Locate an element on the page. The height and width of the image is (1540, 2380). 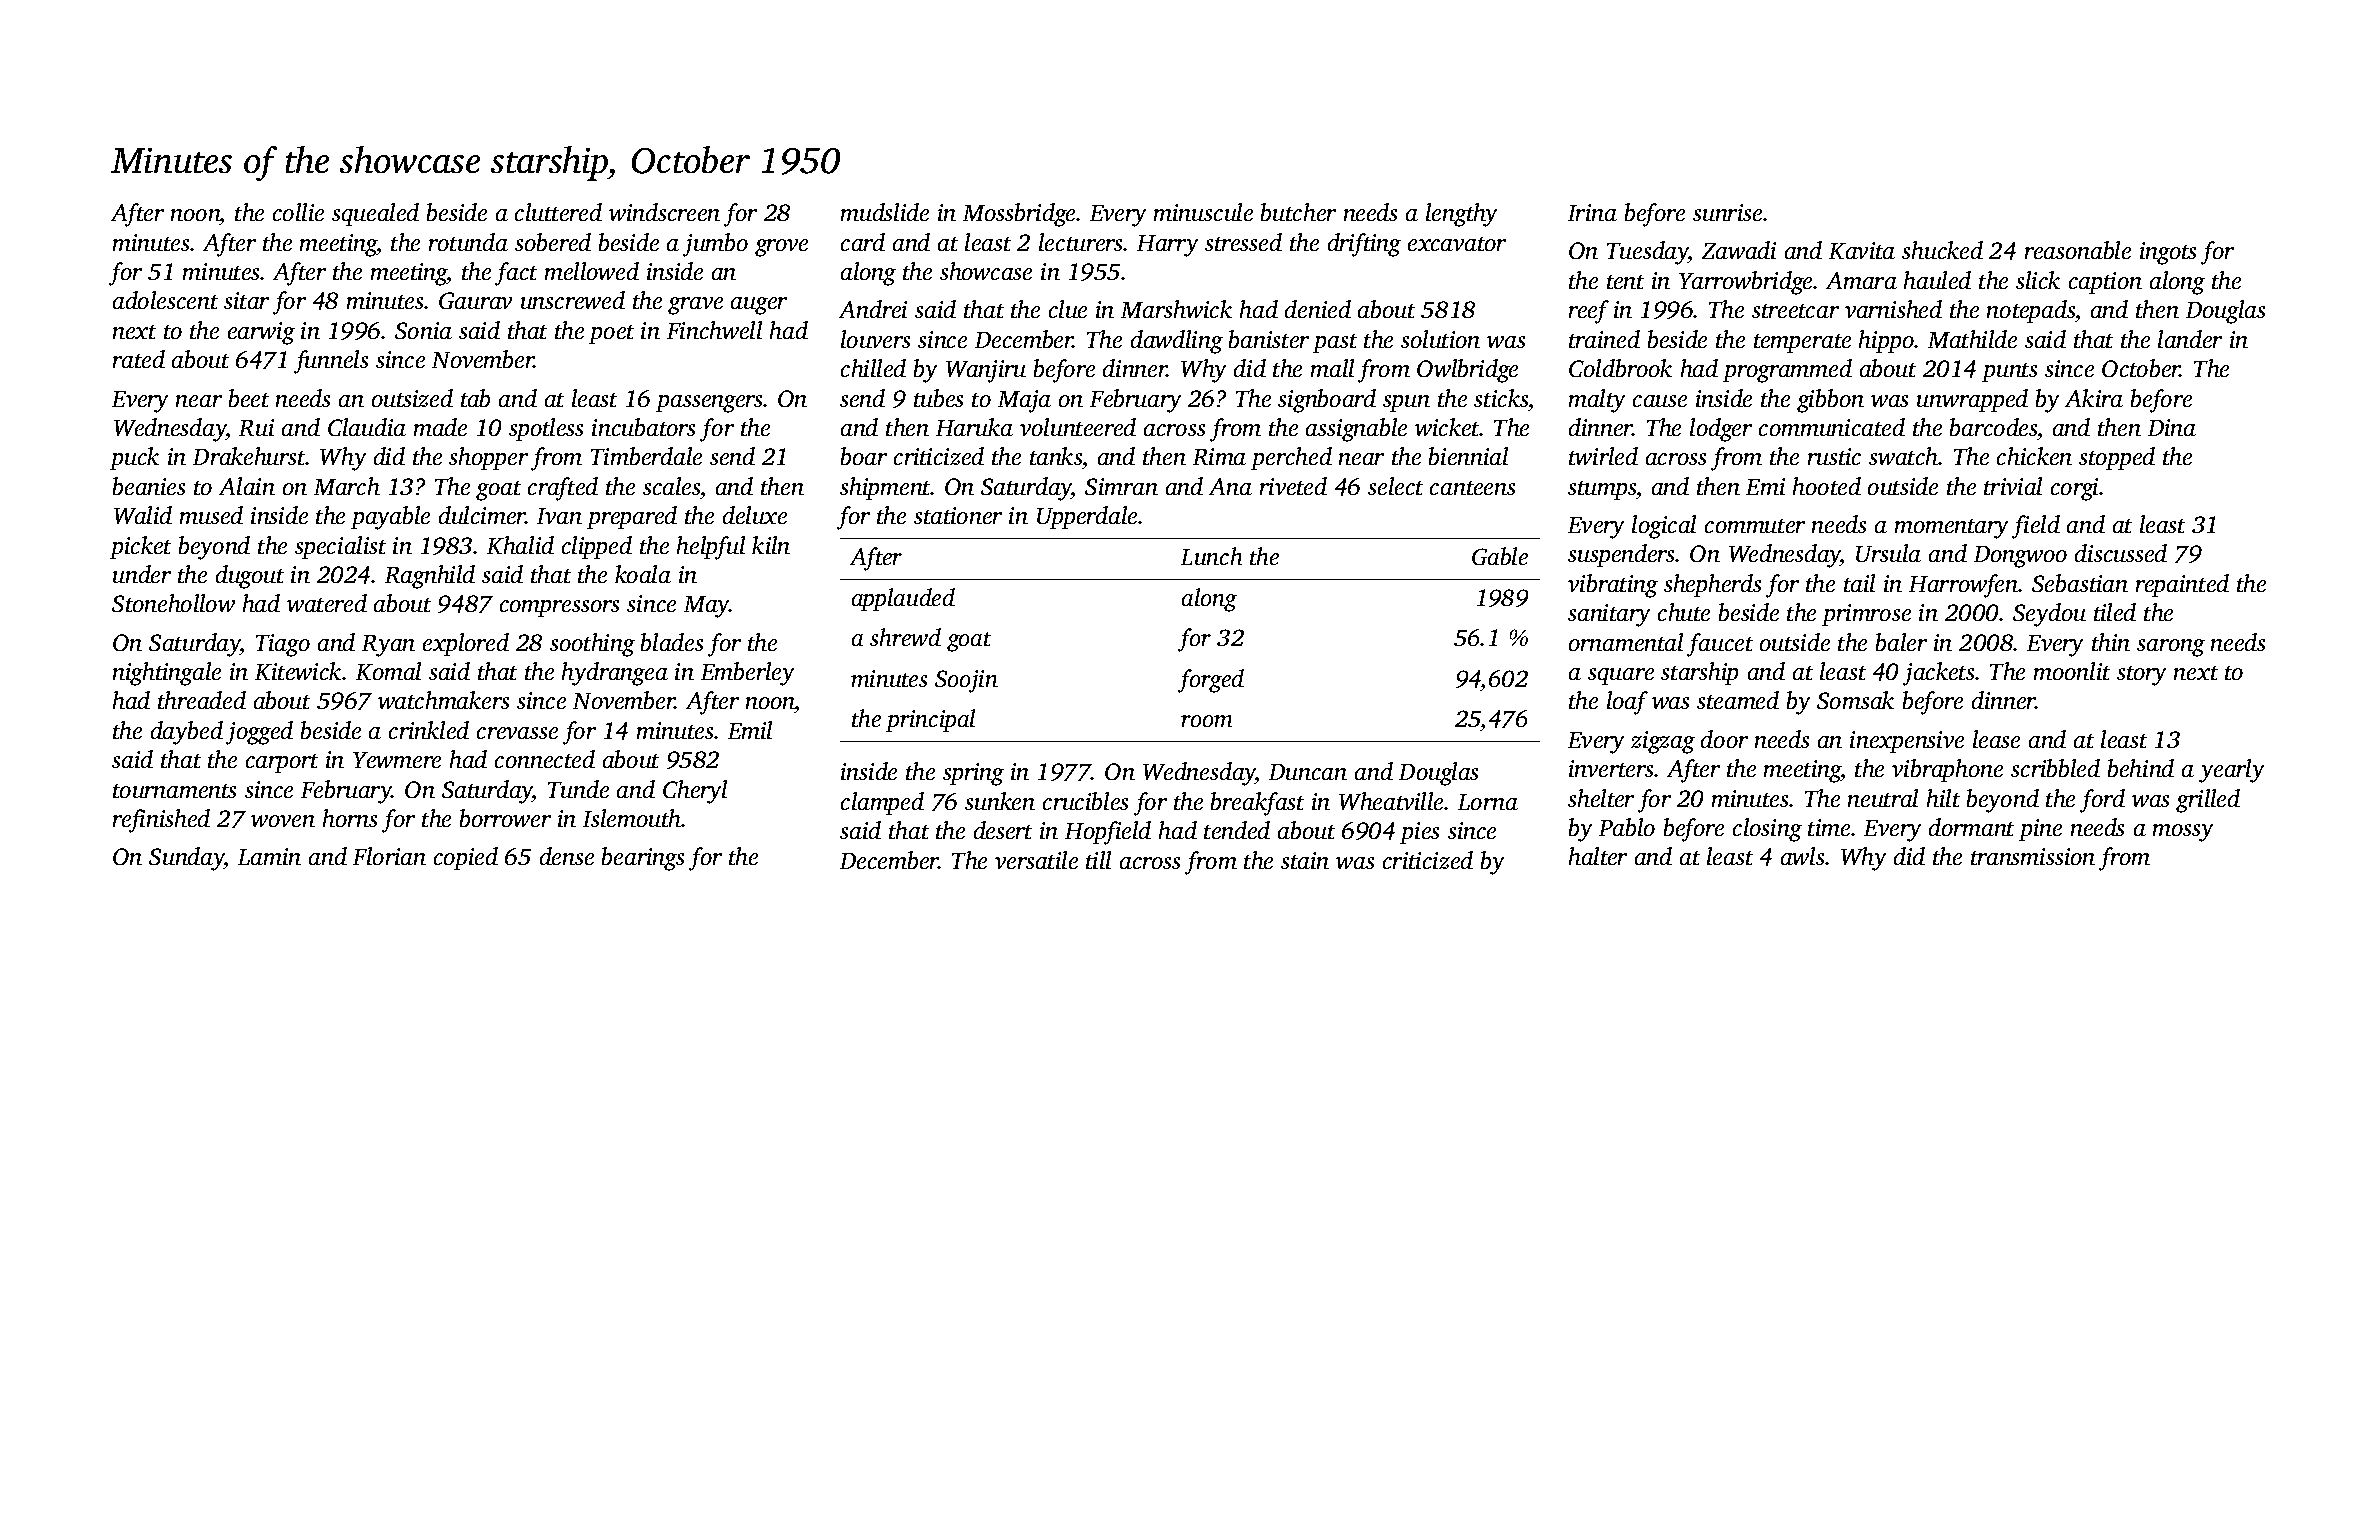
puck is located at coordinates (134, 458).
